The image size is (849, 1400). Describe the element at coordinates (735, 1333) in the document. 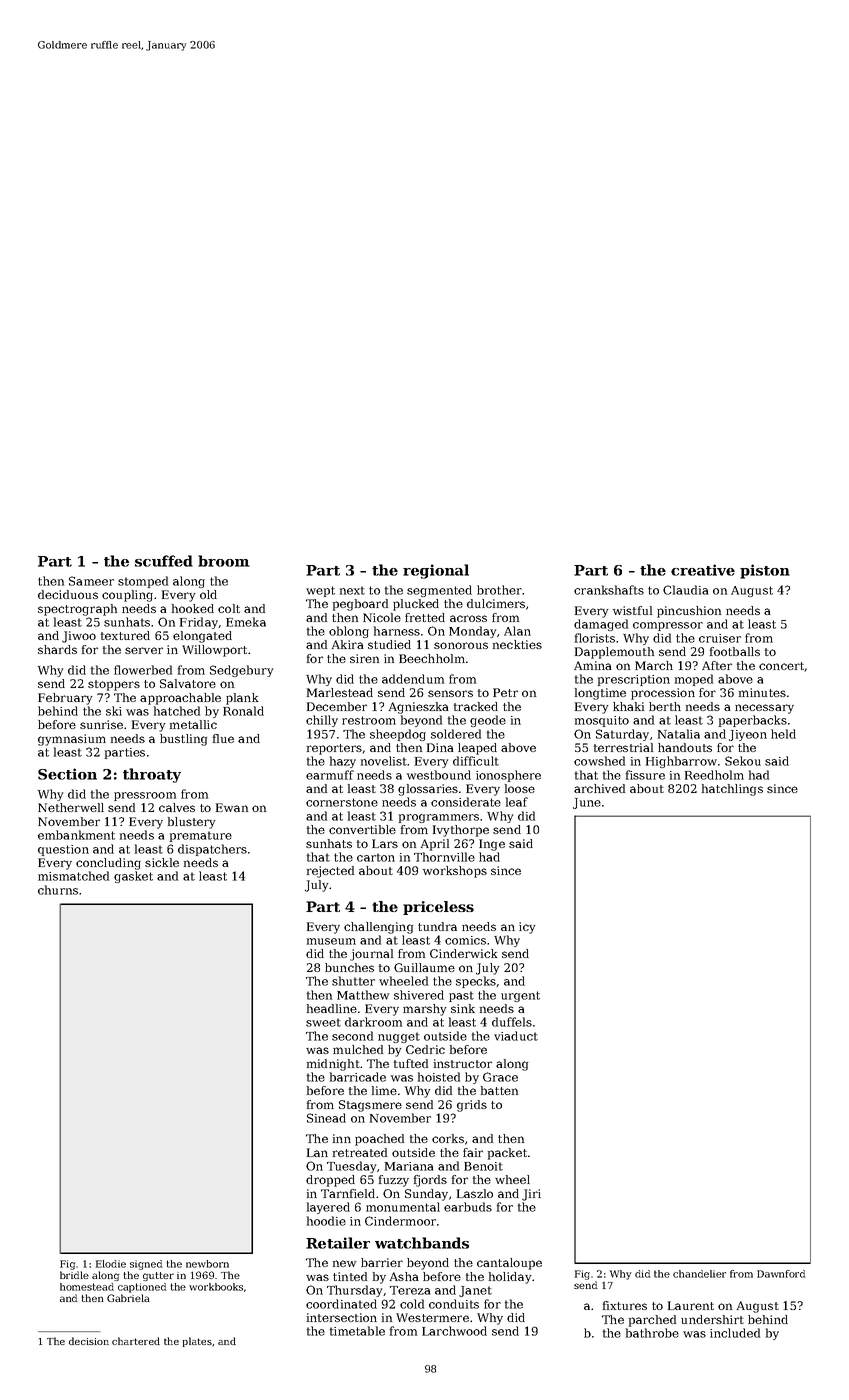

I see `included` at that location.
